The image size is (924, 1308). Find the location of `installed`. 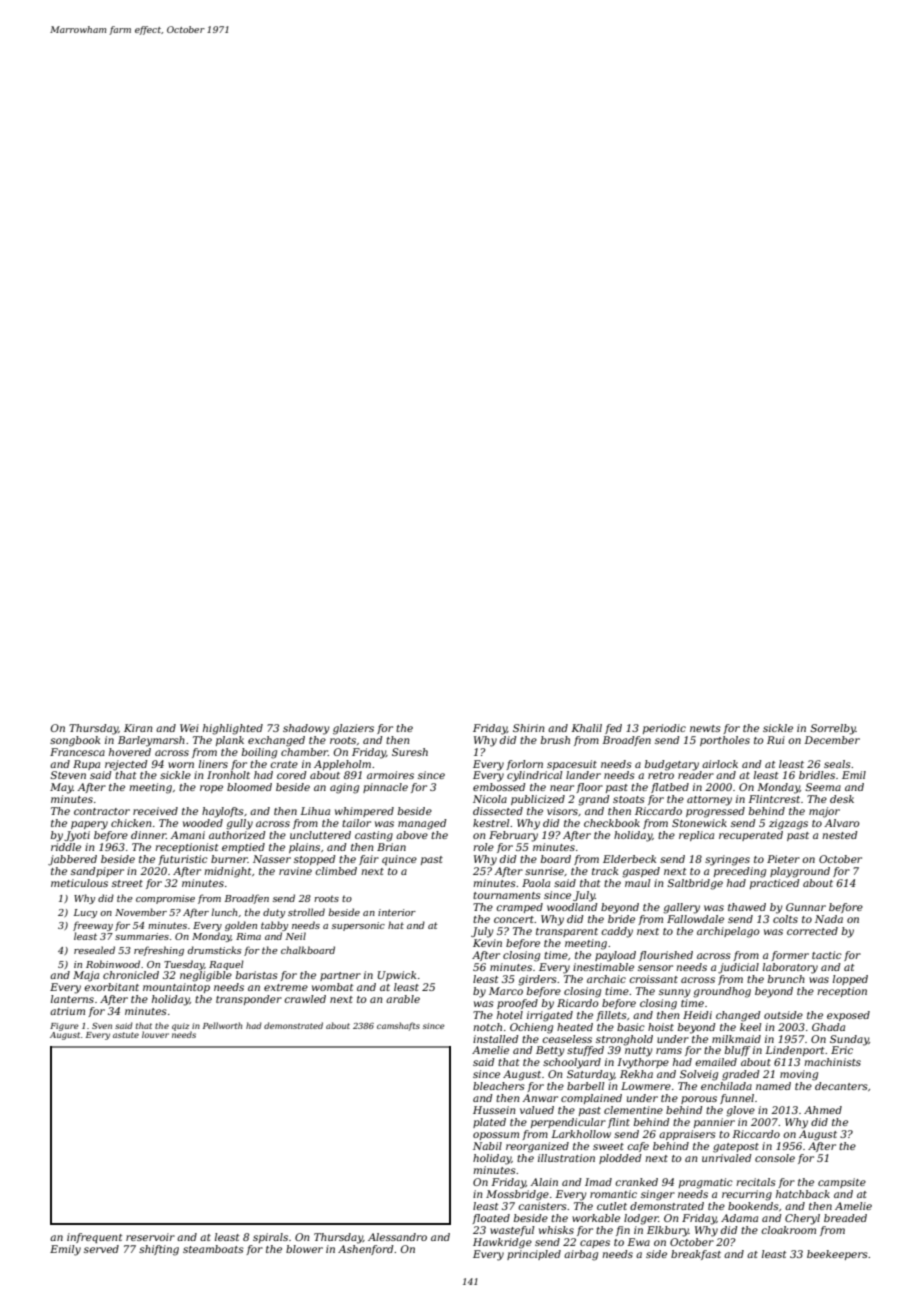

installed is located at coordinates (496, 1039).
